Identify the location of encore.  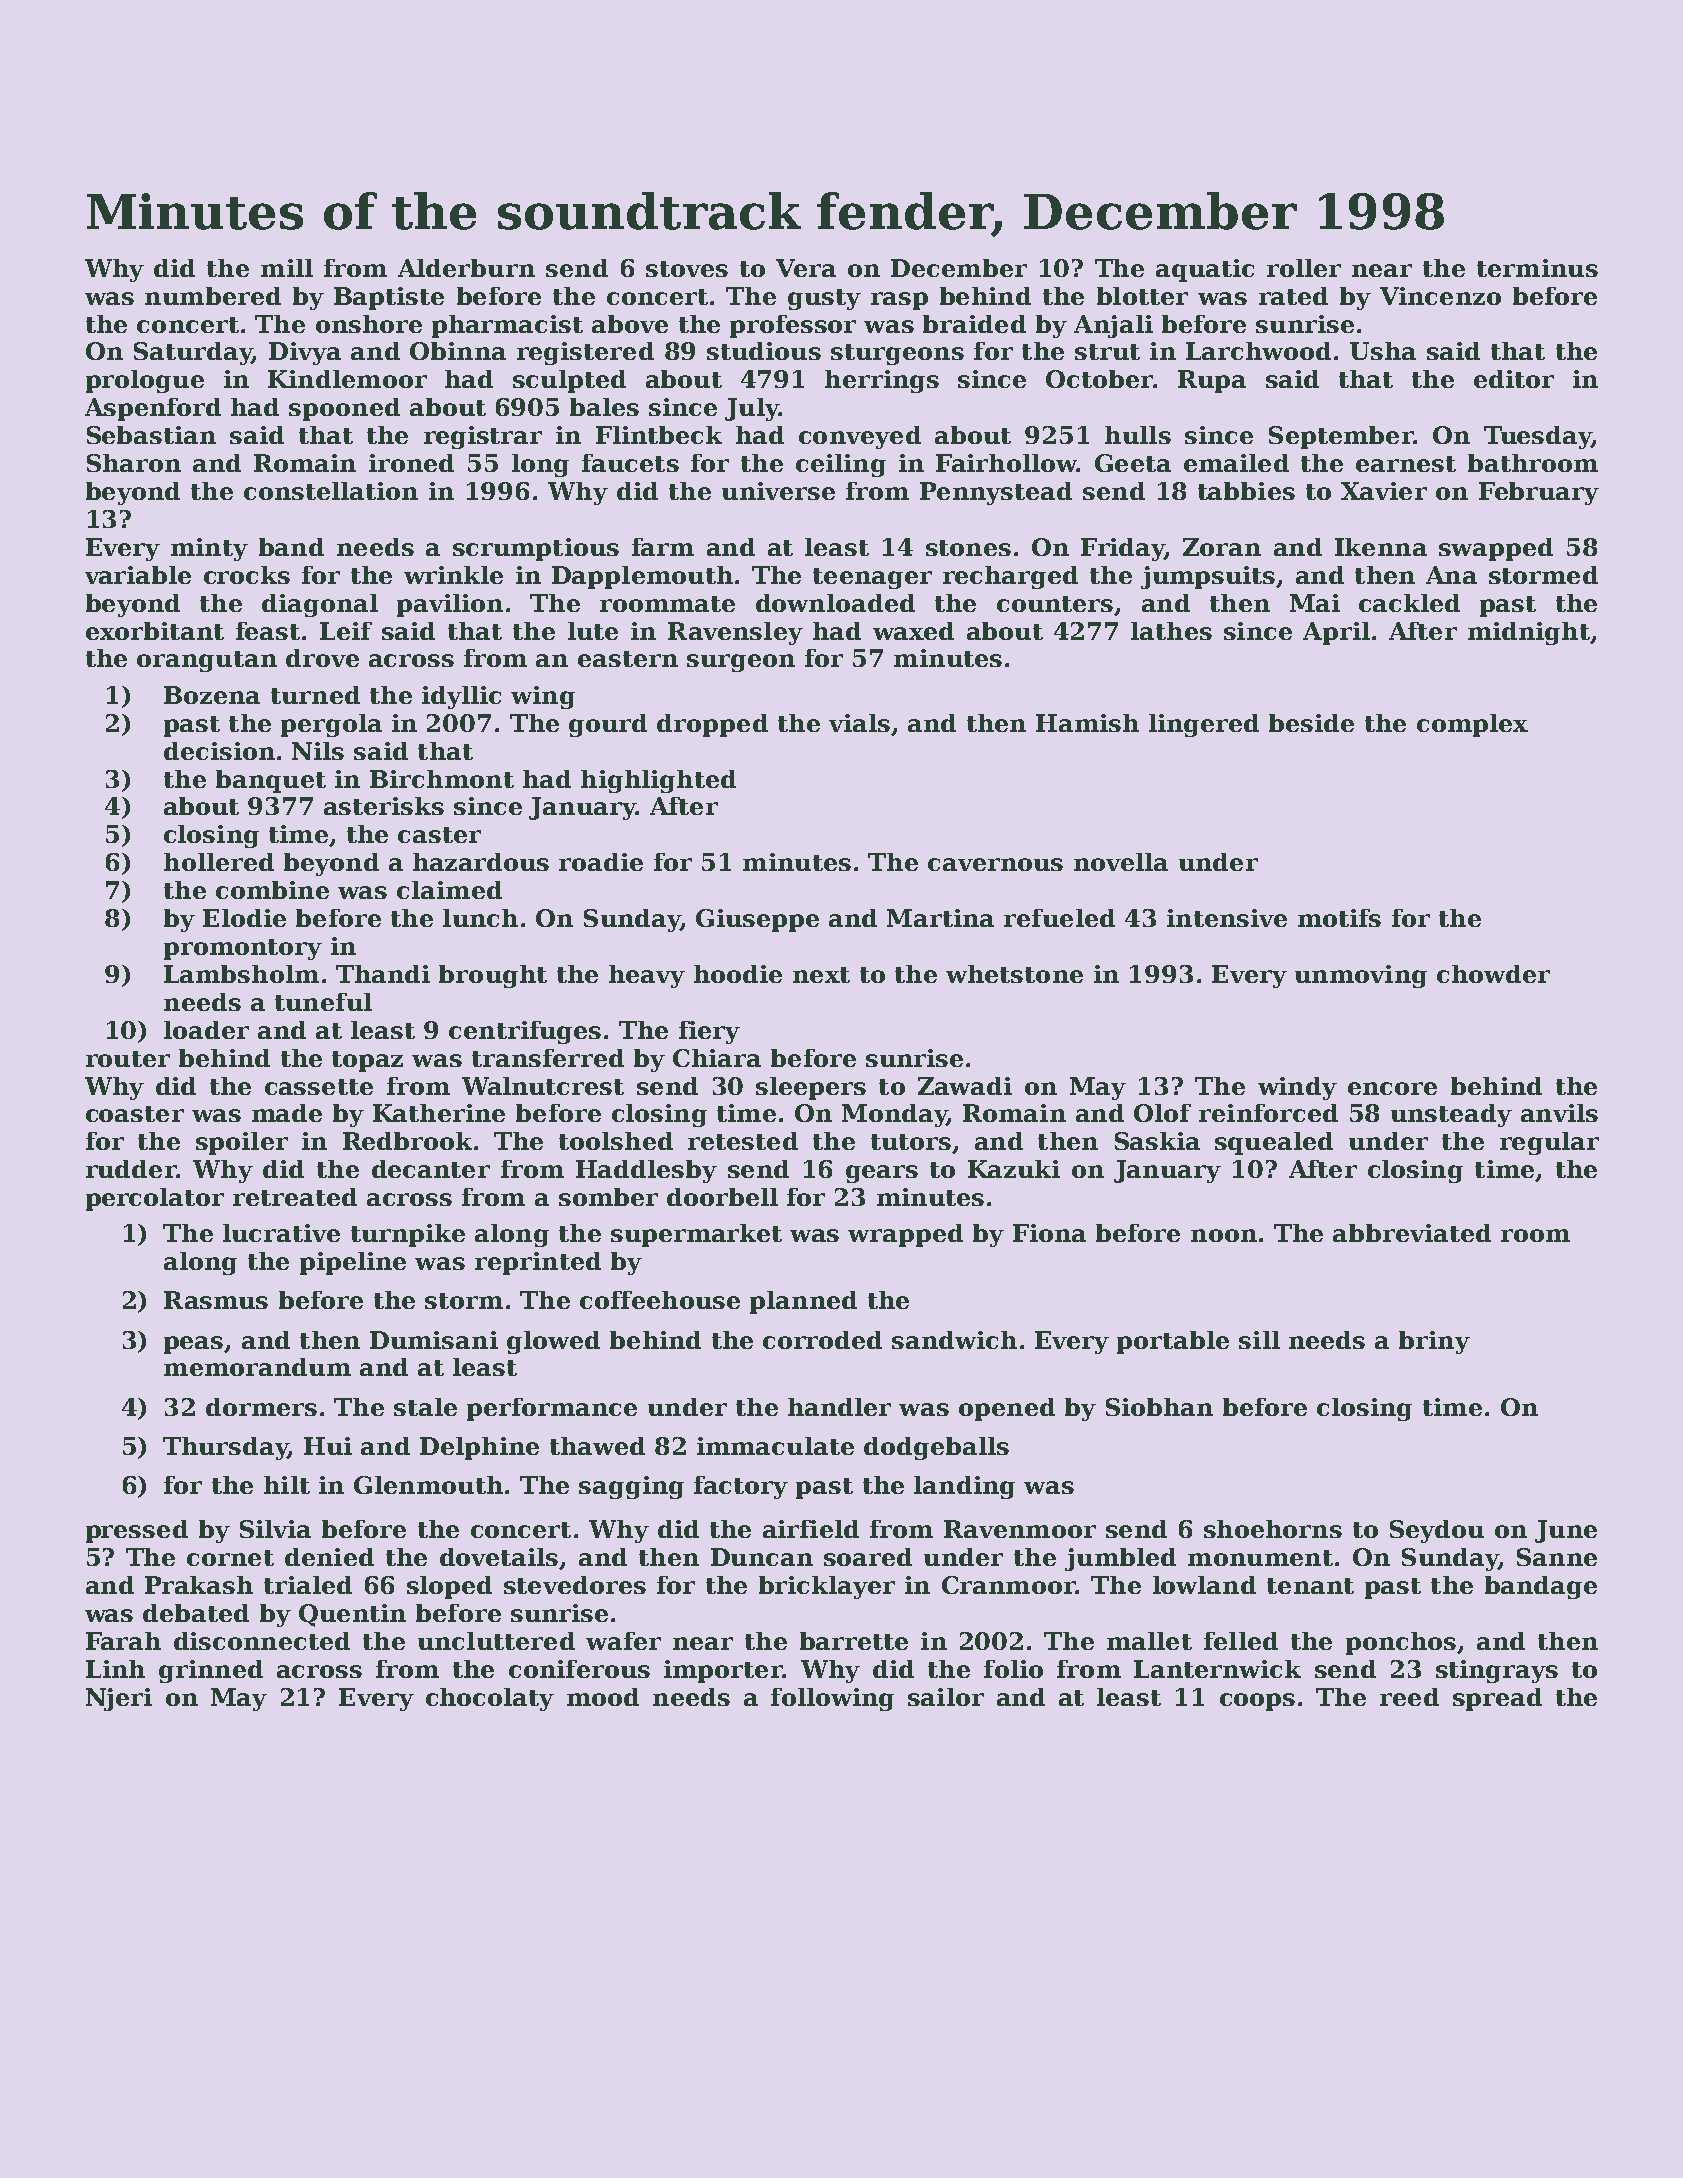
(1392, 1088).
